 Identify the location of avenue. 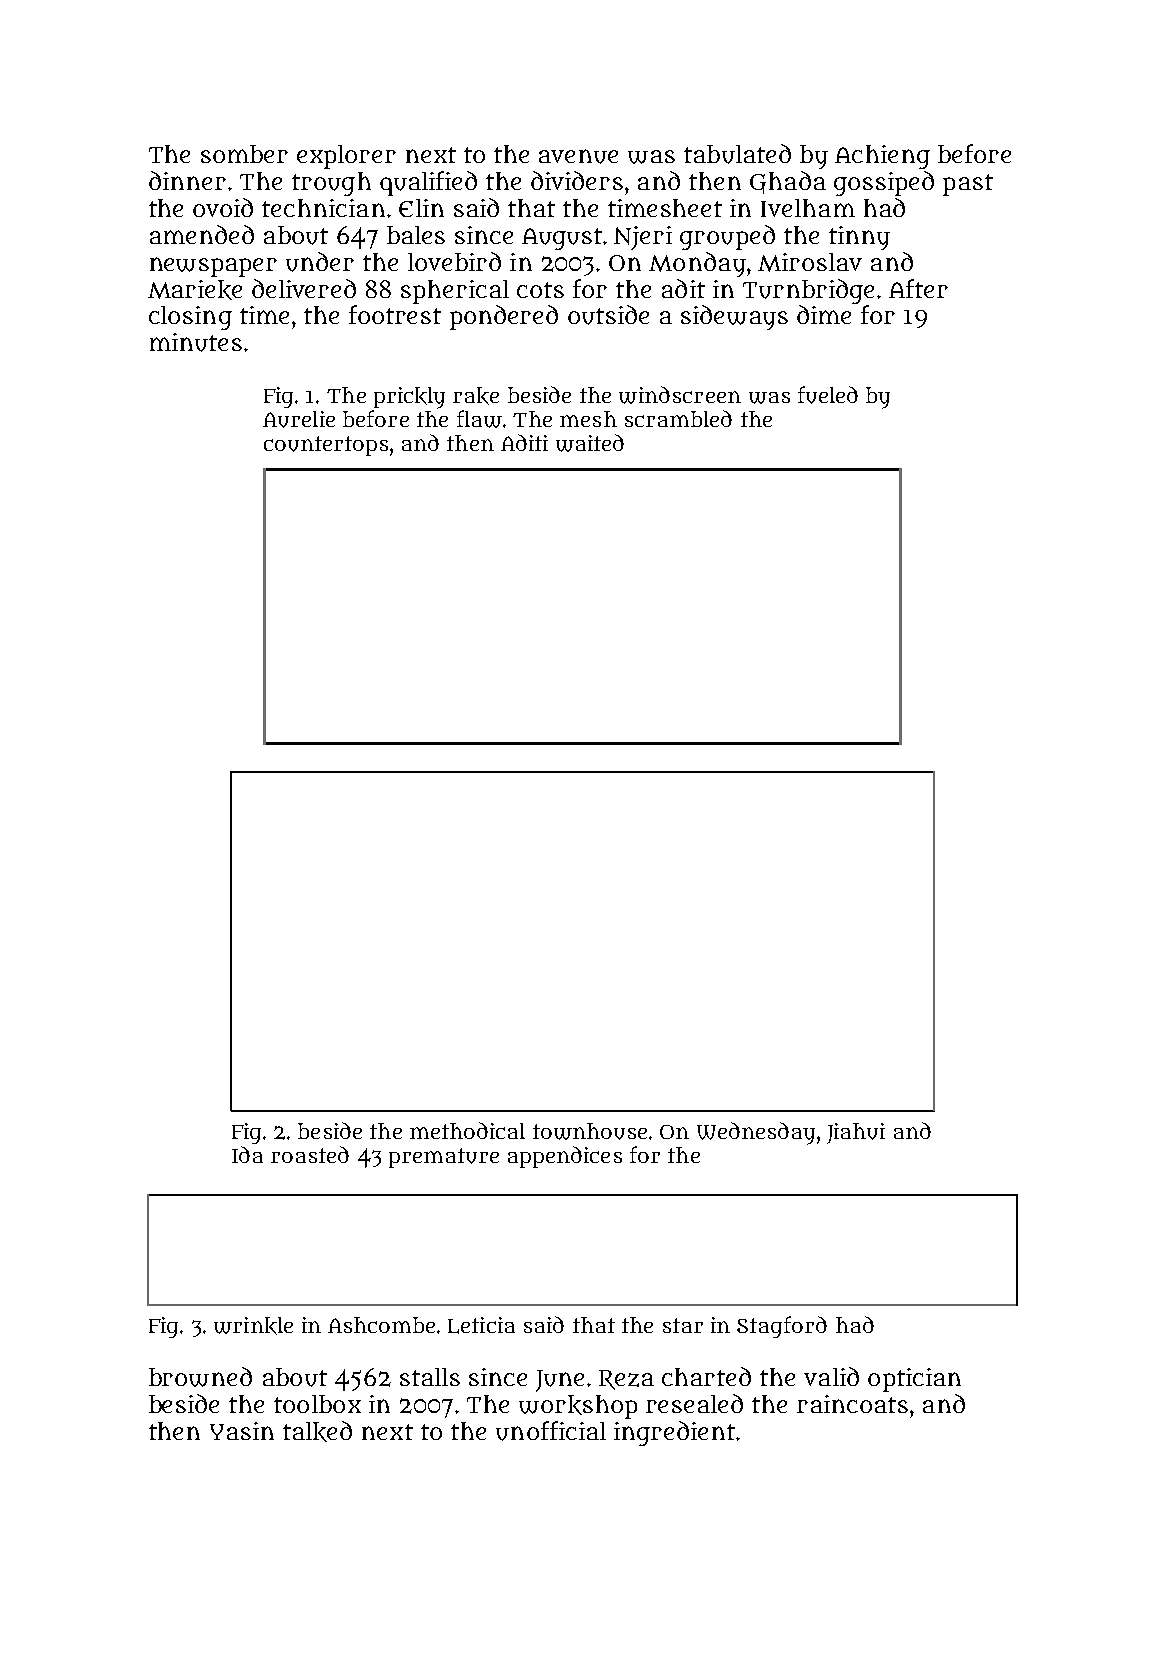
(578, 156).
